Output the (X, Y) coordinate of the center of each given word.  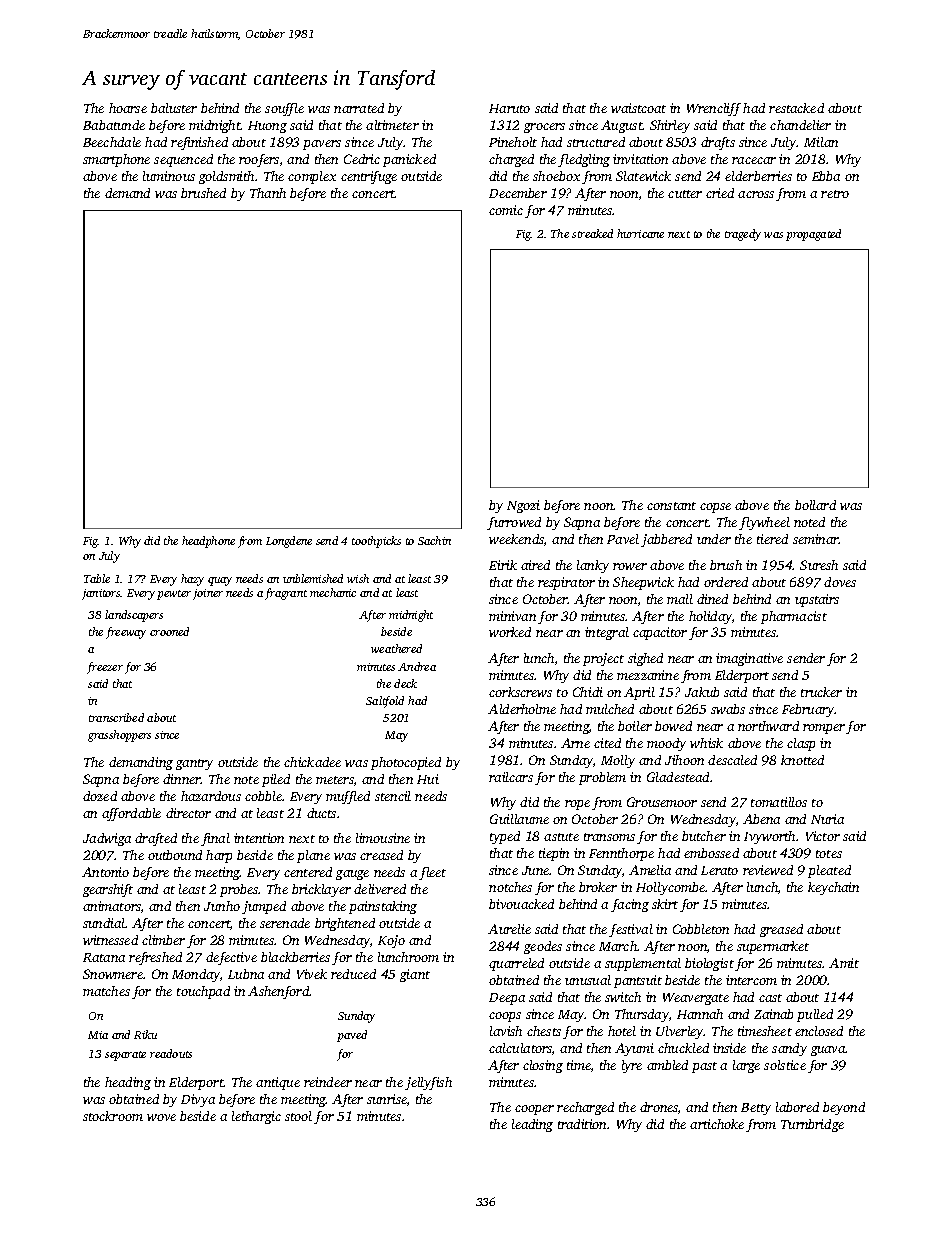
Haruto (509, 108)
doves (840, 582)
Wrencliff (714, 109)
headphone (208, 542)
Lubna (246, 974)
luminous (169, 176)
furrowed (514, 523)
